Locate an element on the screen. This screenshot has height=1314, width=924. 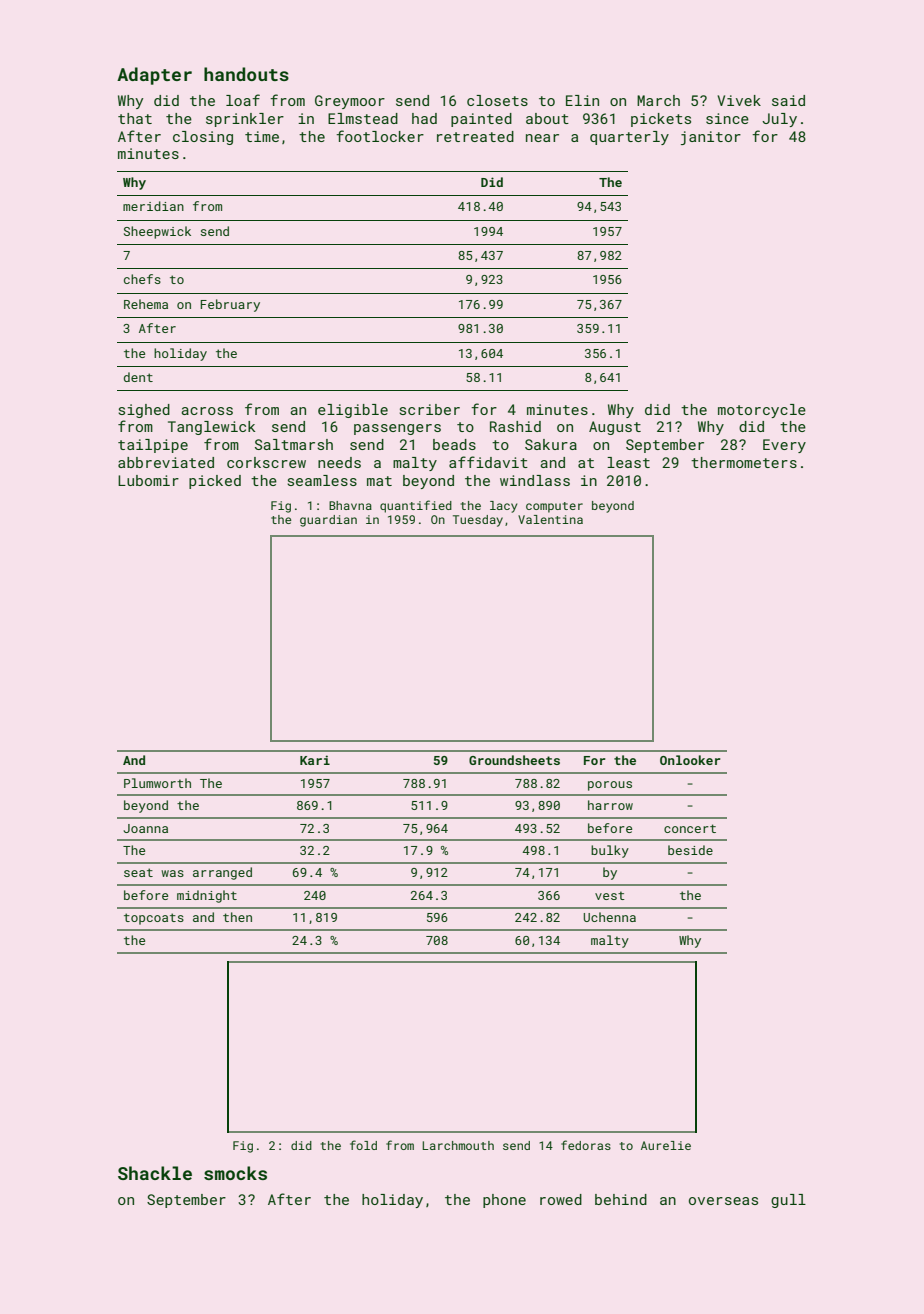
thermometers is located at coordinates (744, 462).
